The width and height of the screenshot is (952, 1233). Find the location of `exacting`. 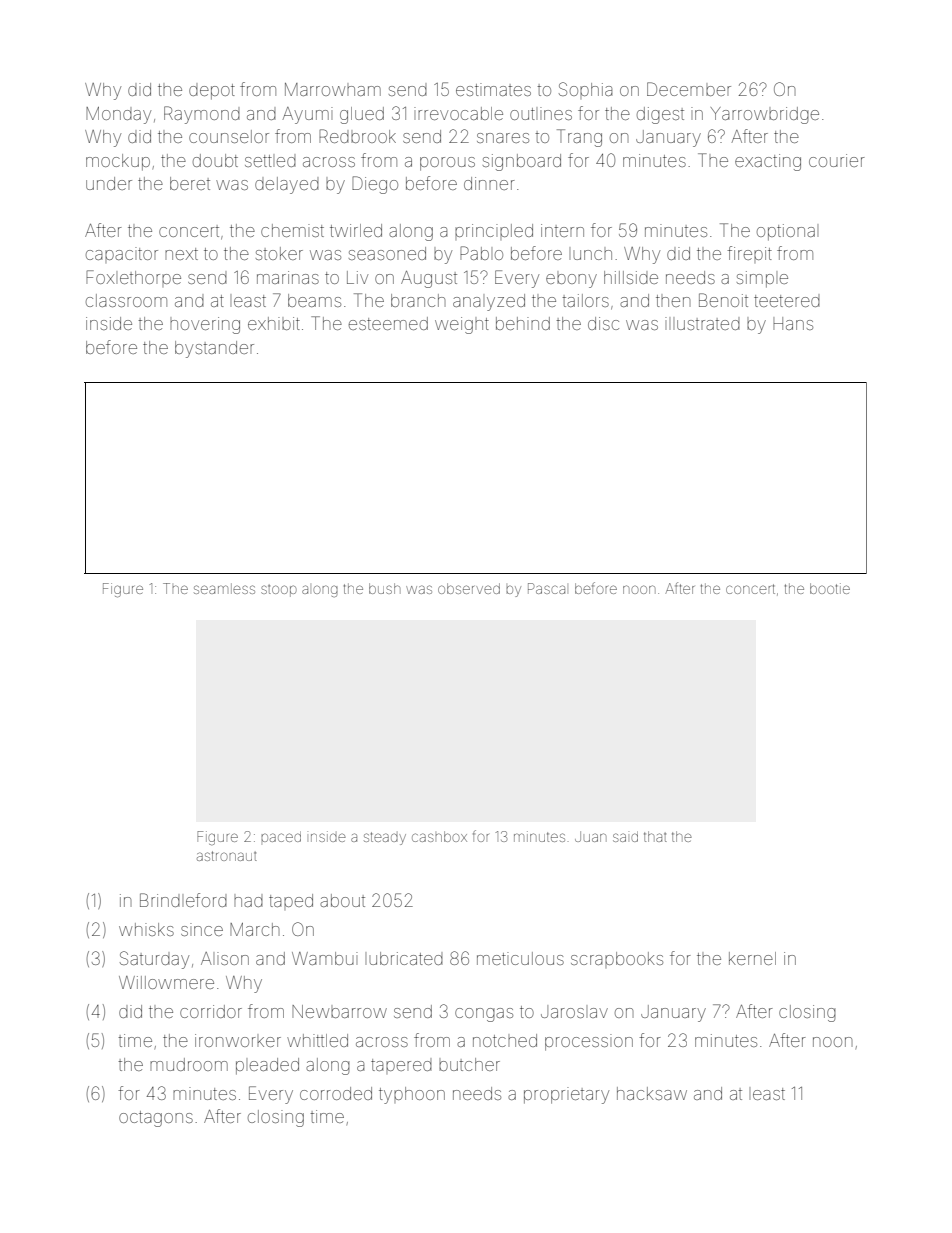

exacting is located at coordinates (768, 162).
